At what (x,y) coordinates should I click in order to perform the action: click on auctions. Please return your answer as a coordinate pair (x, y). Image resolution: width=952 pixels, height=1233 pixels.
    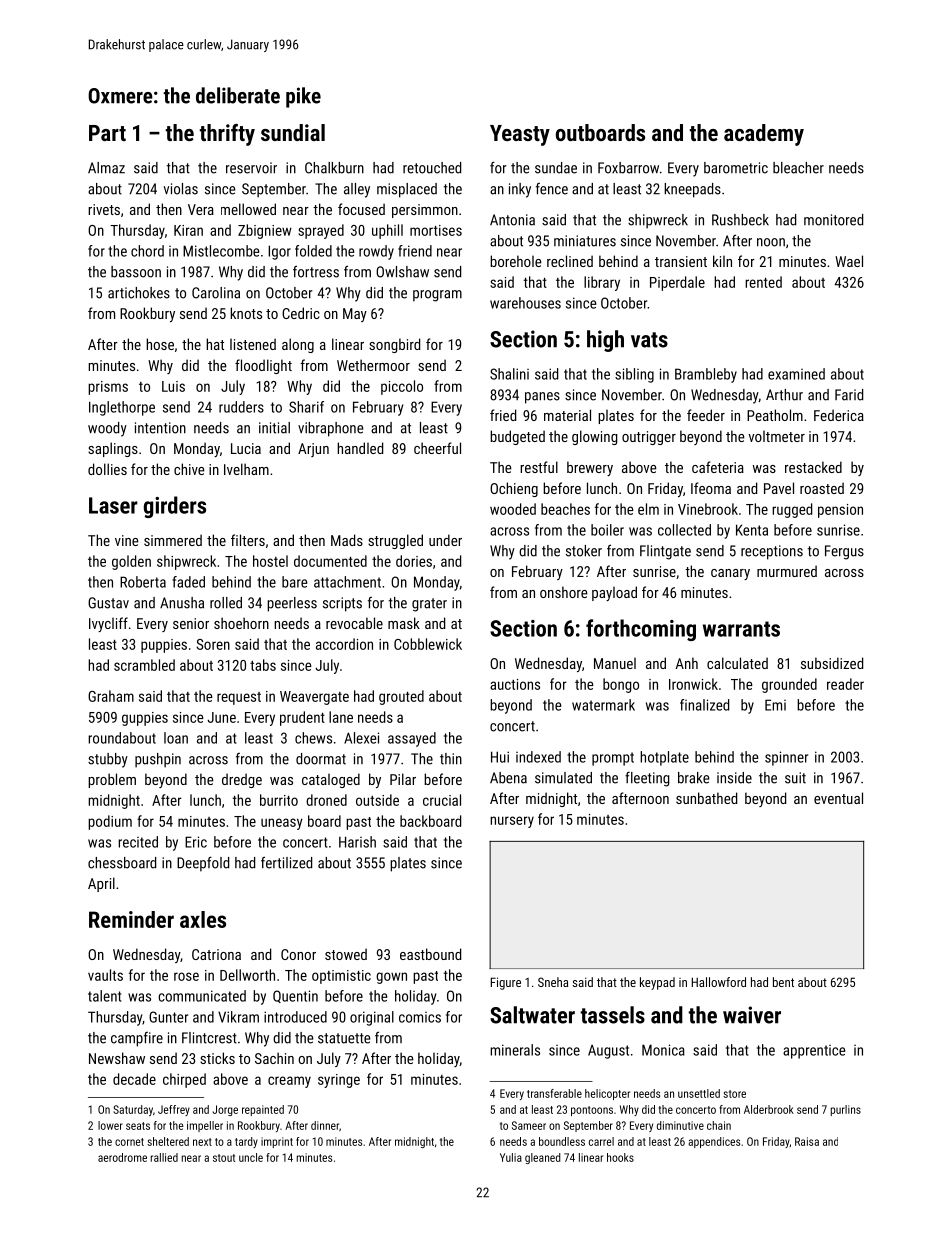
    Looking at the image, I should click on (515, 684).
